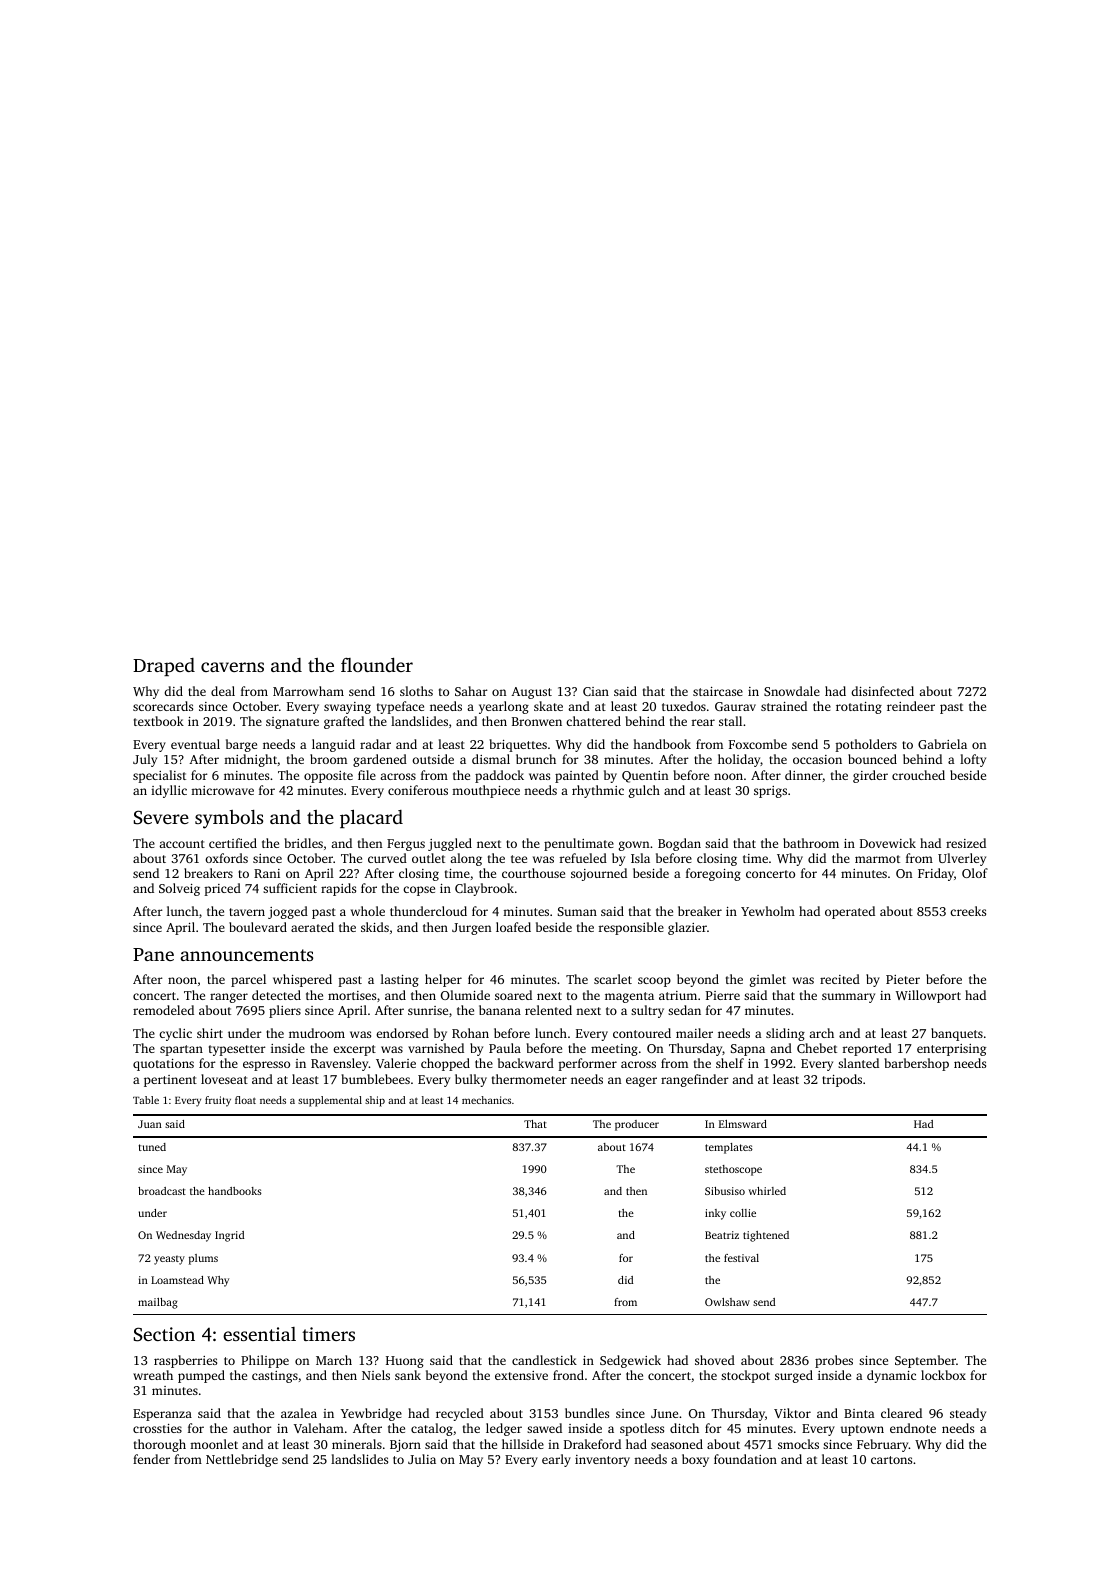 This screenshot has width=1120, height=1584. Describe the element at coordinates (242, 1460) in the screenshot. I see `Nettlebridge` at that location.
